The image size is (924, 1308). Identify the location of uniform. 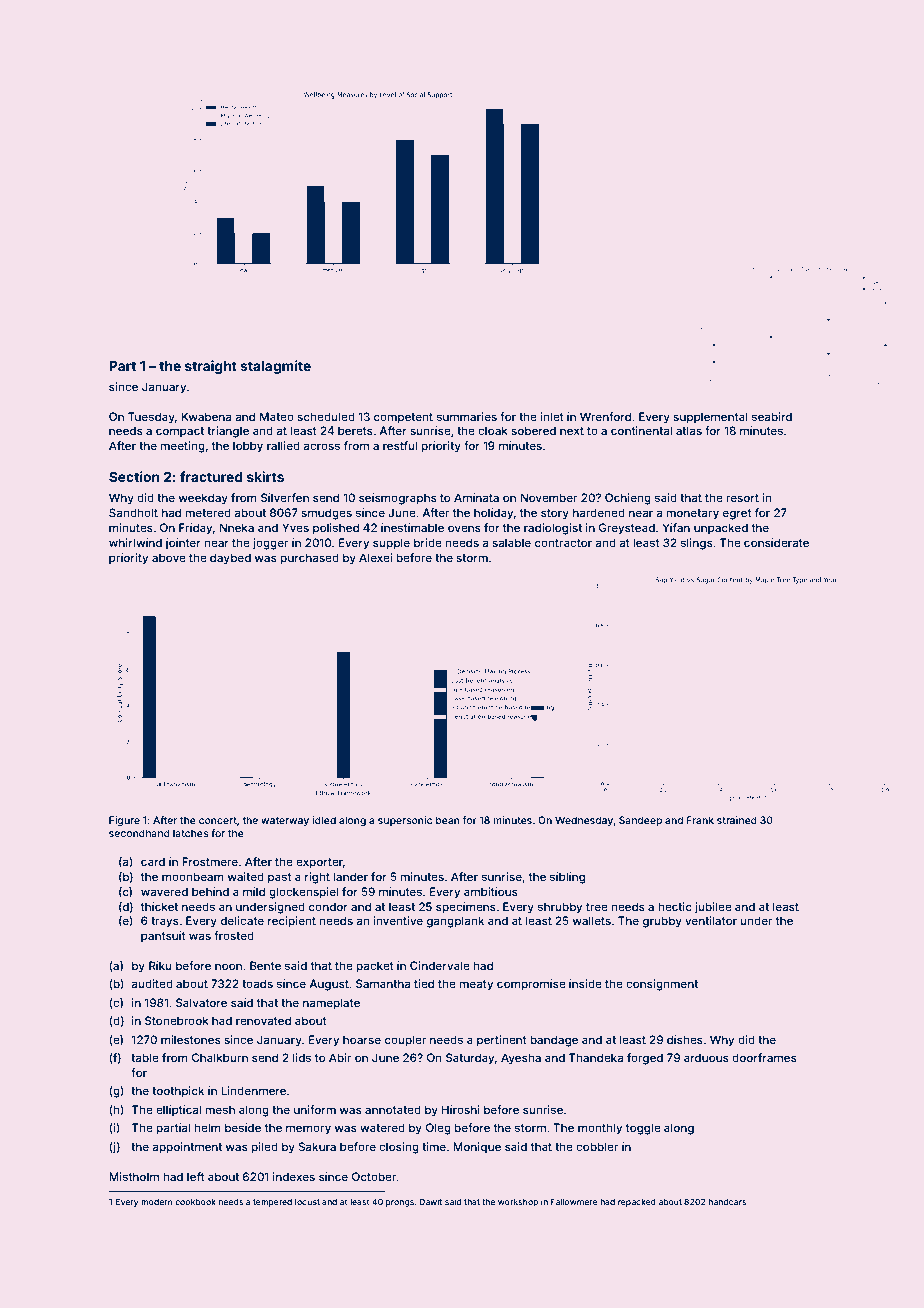
(315, 1109).
